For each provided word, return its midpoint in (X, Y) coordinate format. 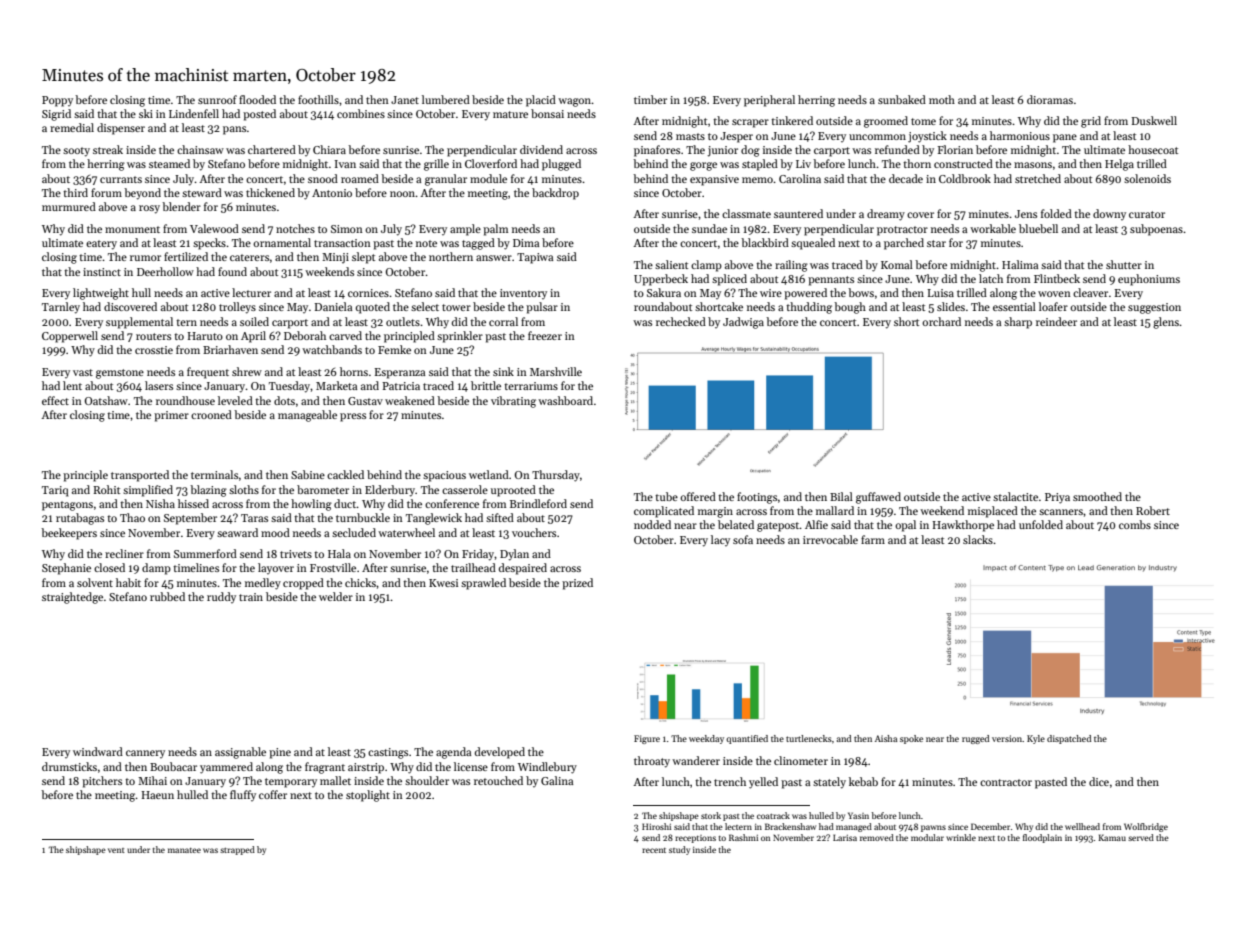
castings (388, 753)
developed (500, 753)
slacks (978, 539)
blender (181, 206)
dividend (541, 149)
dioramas (1050, 99)
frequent (208, 373)
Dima (526, 243)
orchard (941, 321)
